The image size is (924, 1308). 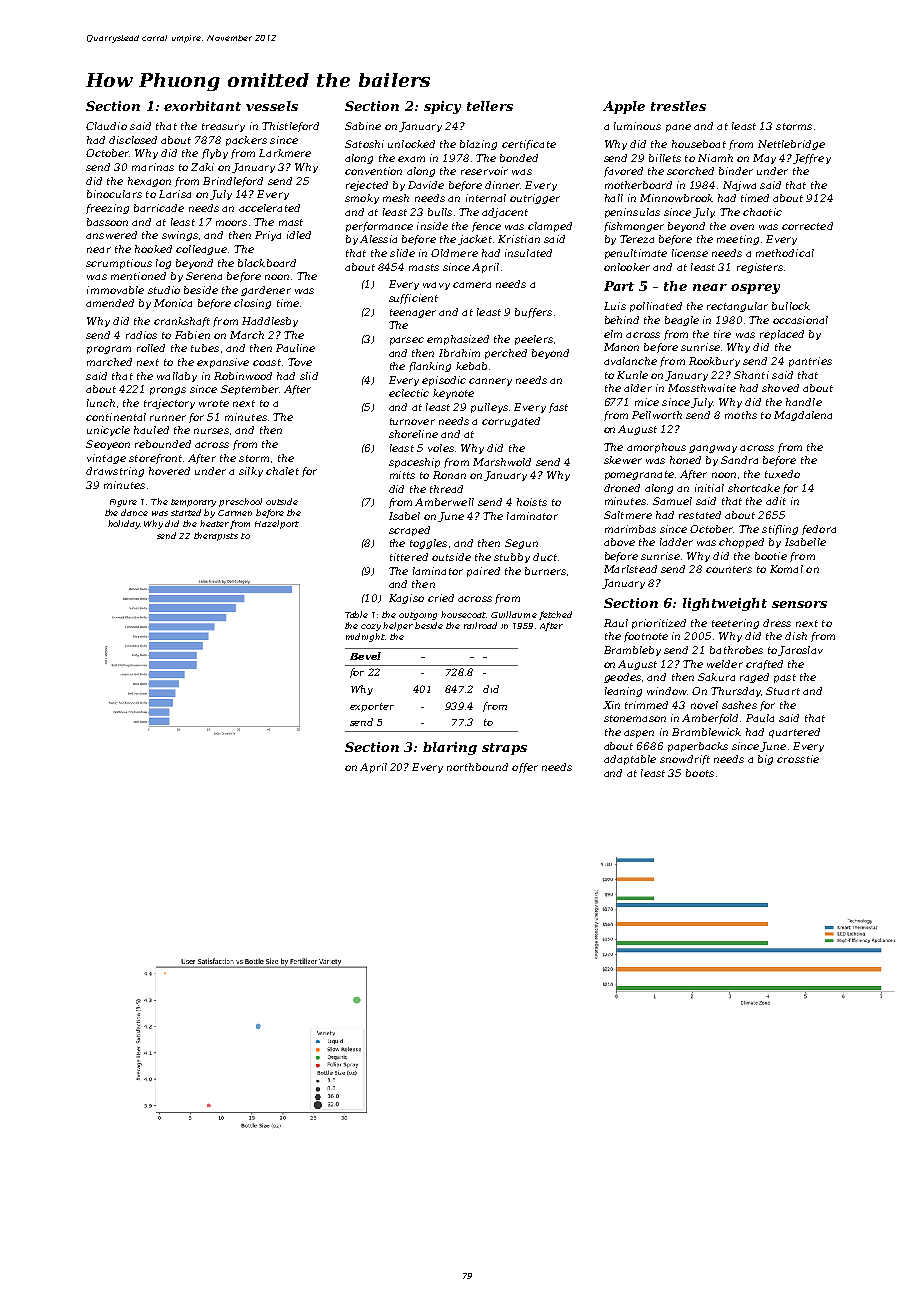 I want to click on chopped, so click(x=741, y=543).
